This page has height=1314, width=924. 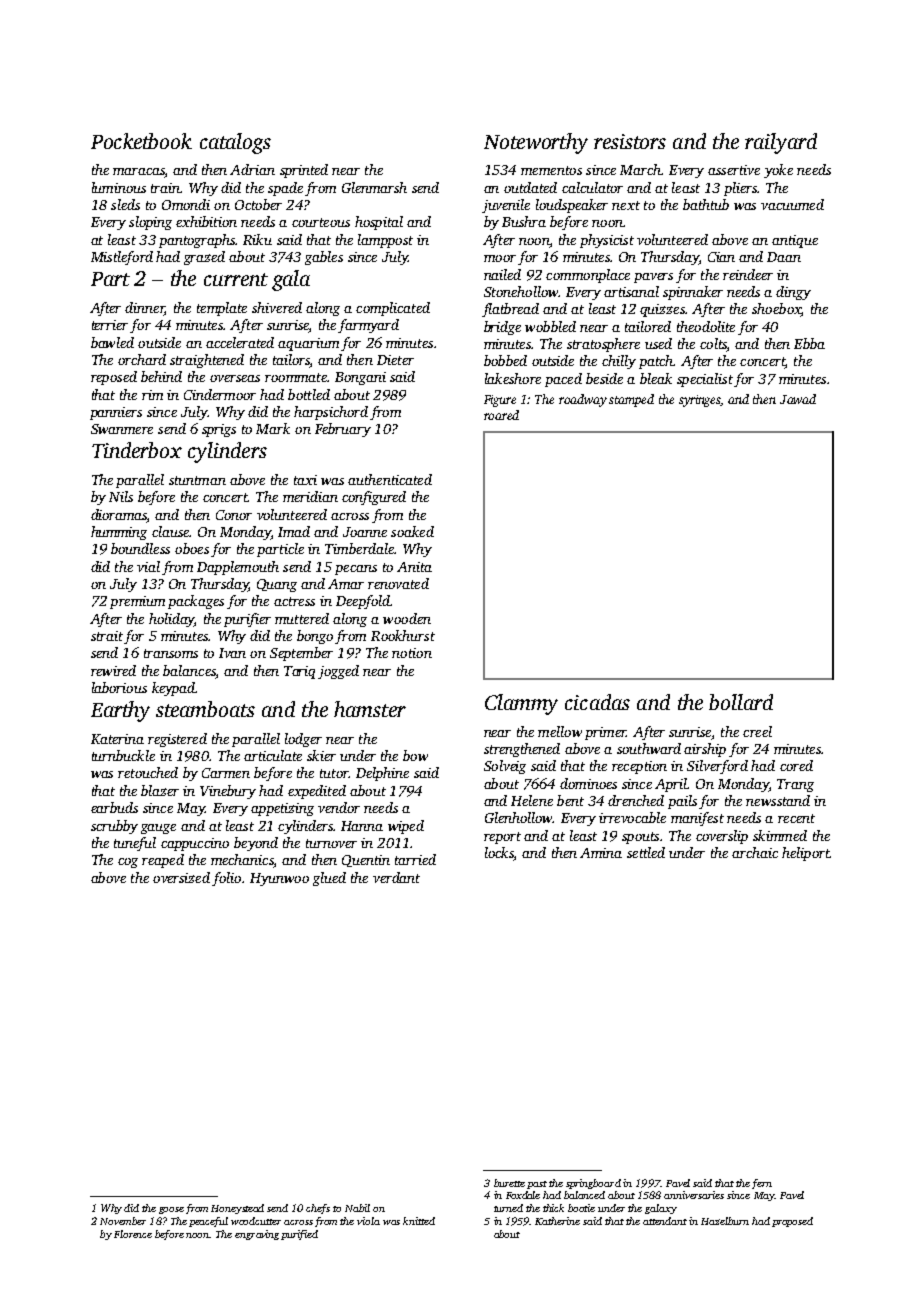 What do you see at coordinates (725, 1221) in the page?
I see `Hazelburn` at bounding box center [725, 1221].
